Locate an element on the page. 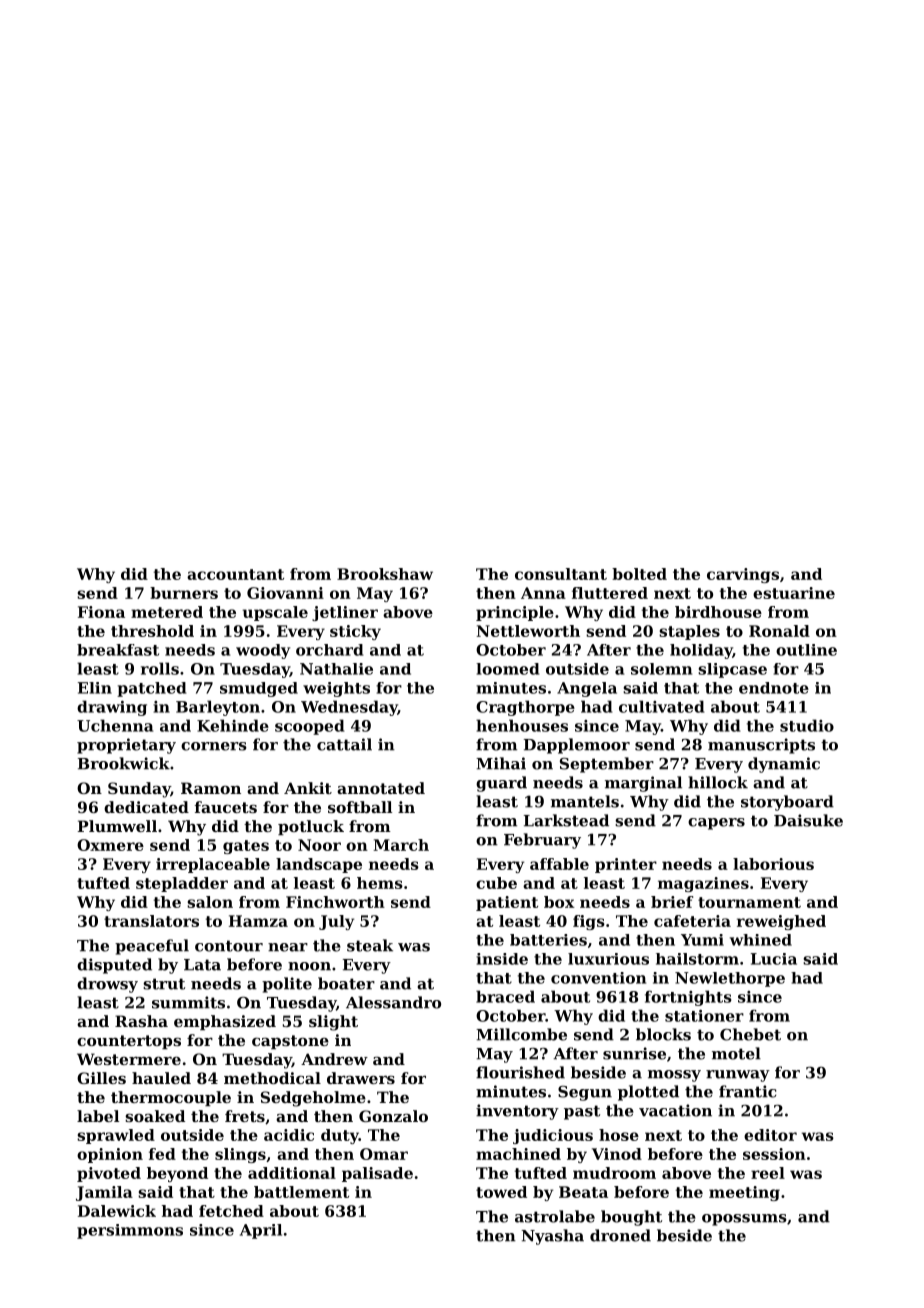  scooped is located at coordinates (309, 727).
